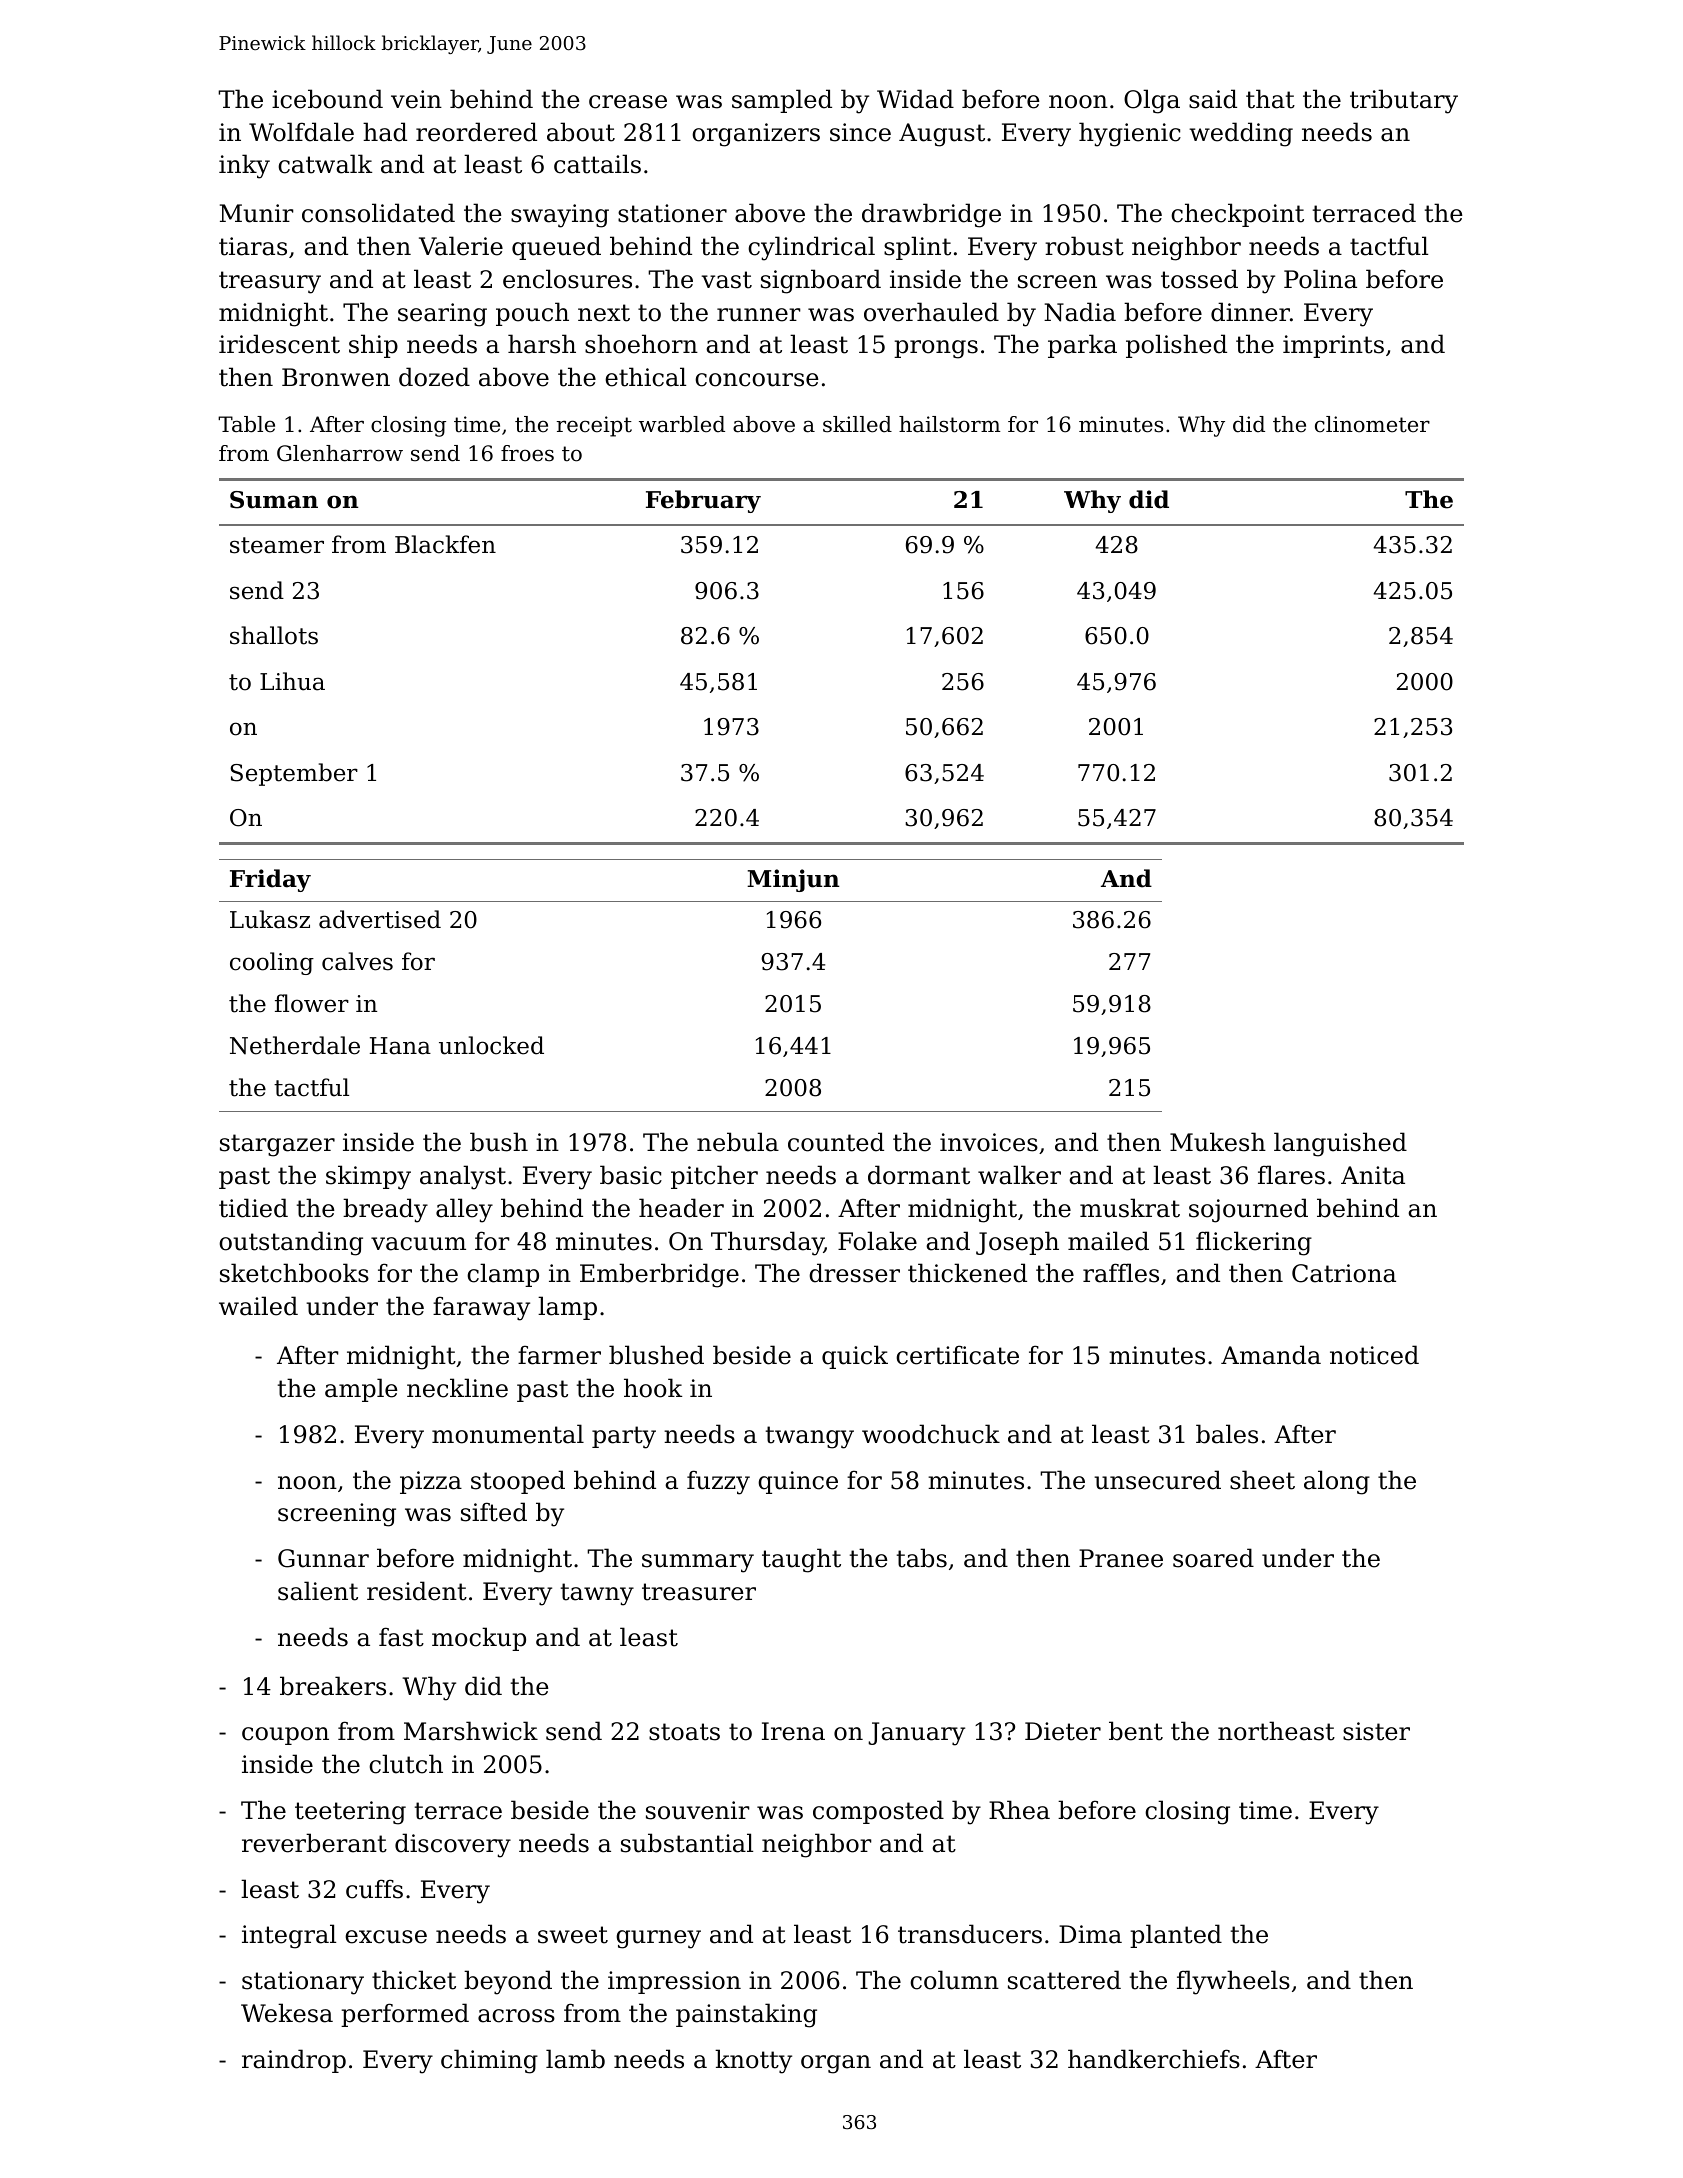 This page has height=2178, width=1683. Describe the element at coordinates (672, 213) in the page. I see `stationer` at that location.
